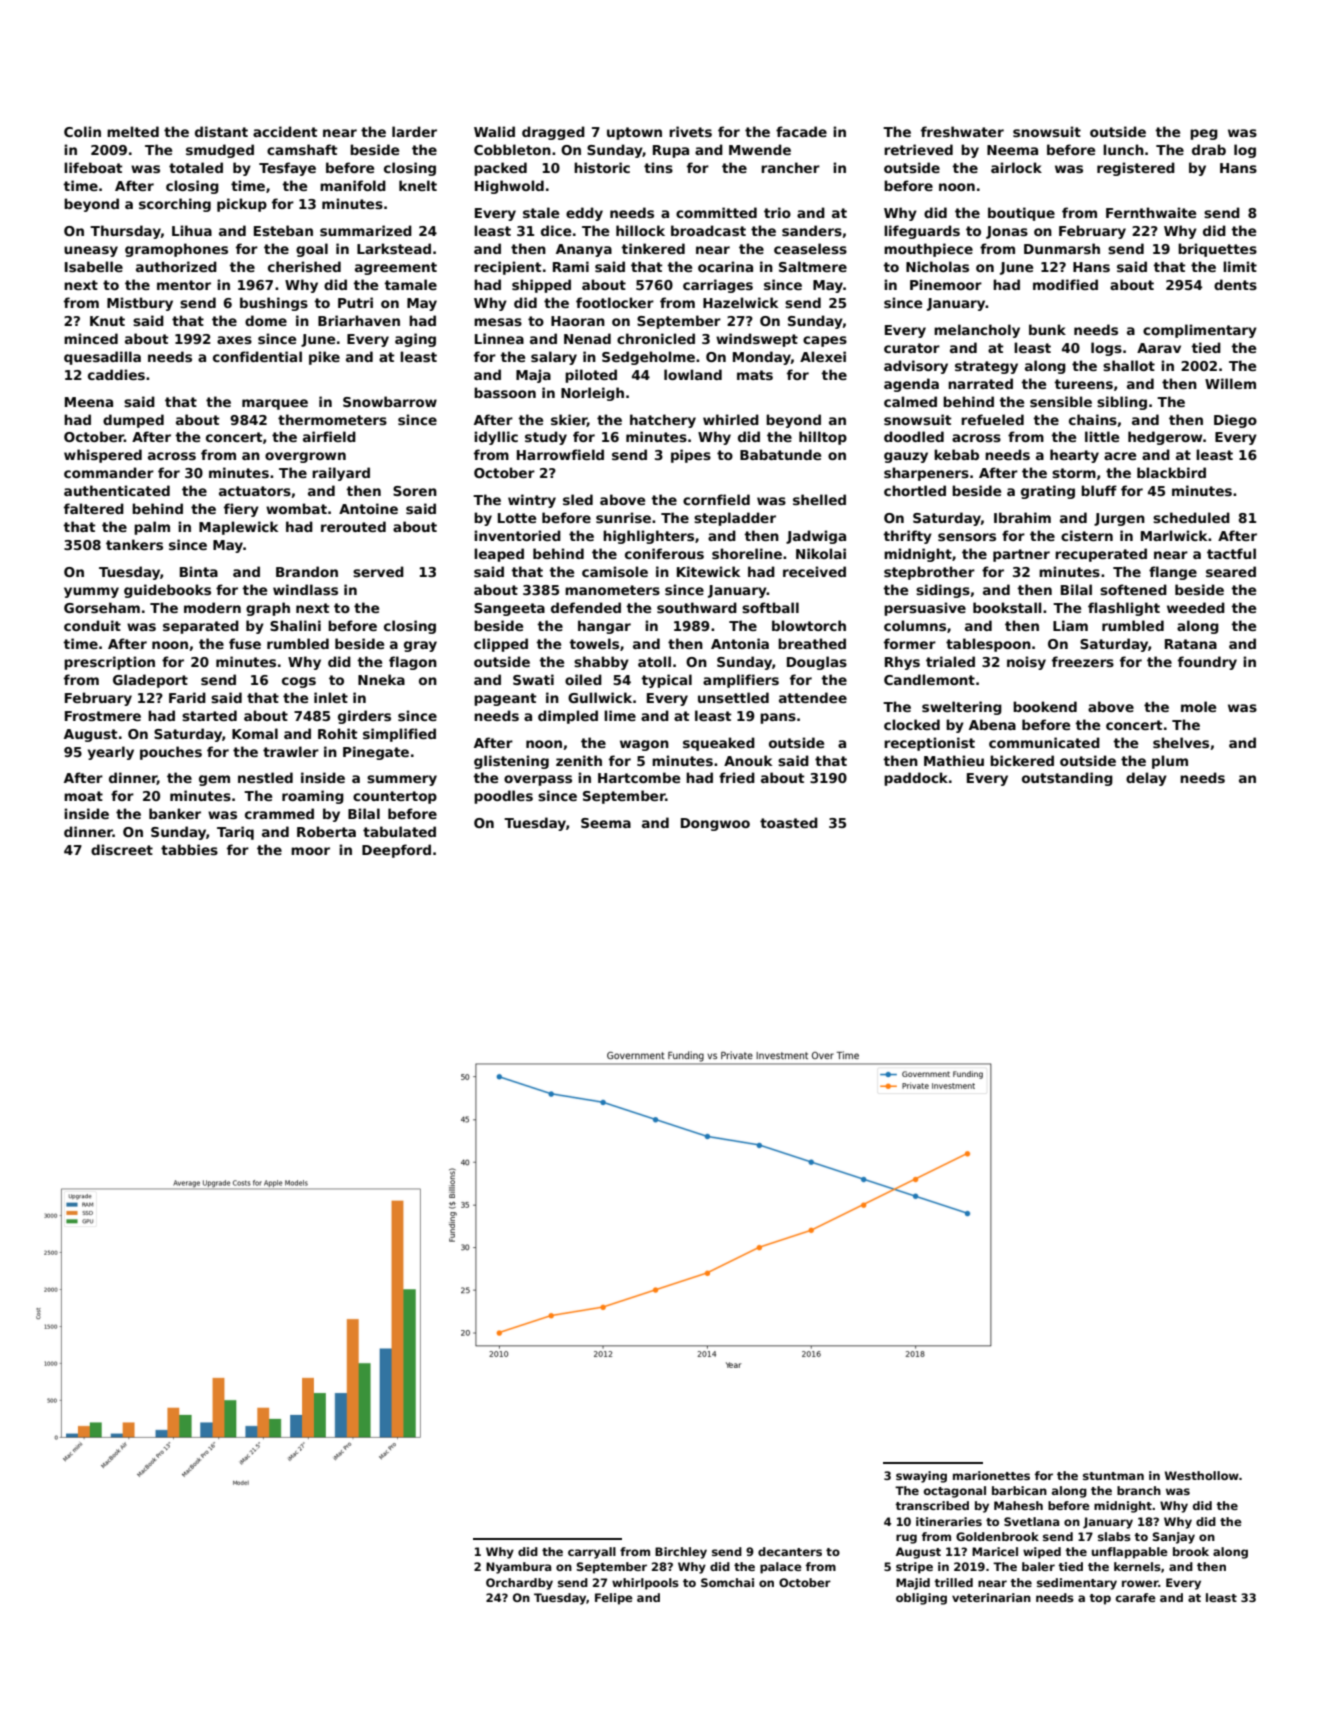 The height and width of the document is (1710, 1321). Describe the element at coordinates (189, 849) in the document. I see `tabbies` at that location.
